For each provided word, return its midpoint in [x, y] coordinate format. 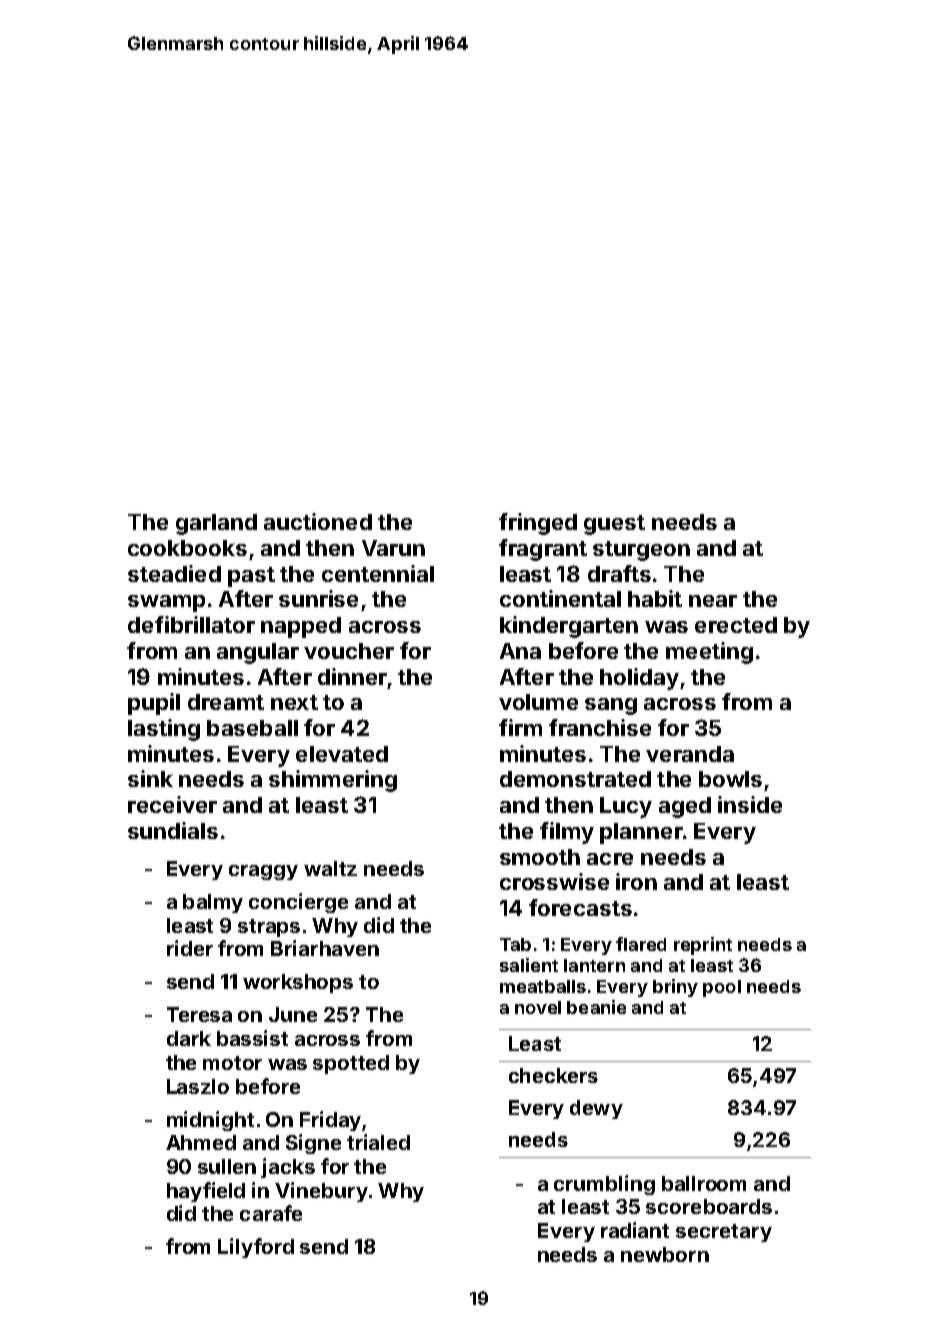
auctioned [318, 521]
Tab [515, 944]
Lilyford [256, 1248]
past [251, 577]
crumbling [604, 1185]
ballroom [704, 1183]
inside [750, 804]
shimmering [333, 781]
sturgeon [641, 551]
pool [722, 988]
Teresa [199, 1014]
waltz [330, 868]
